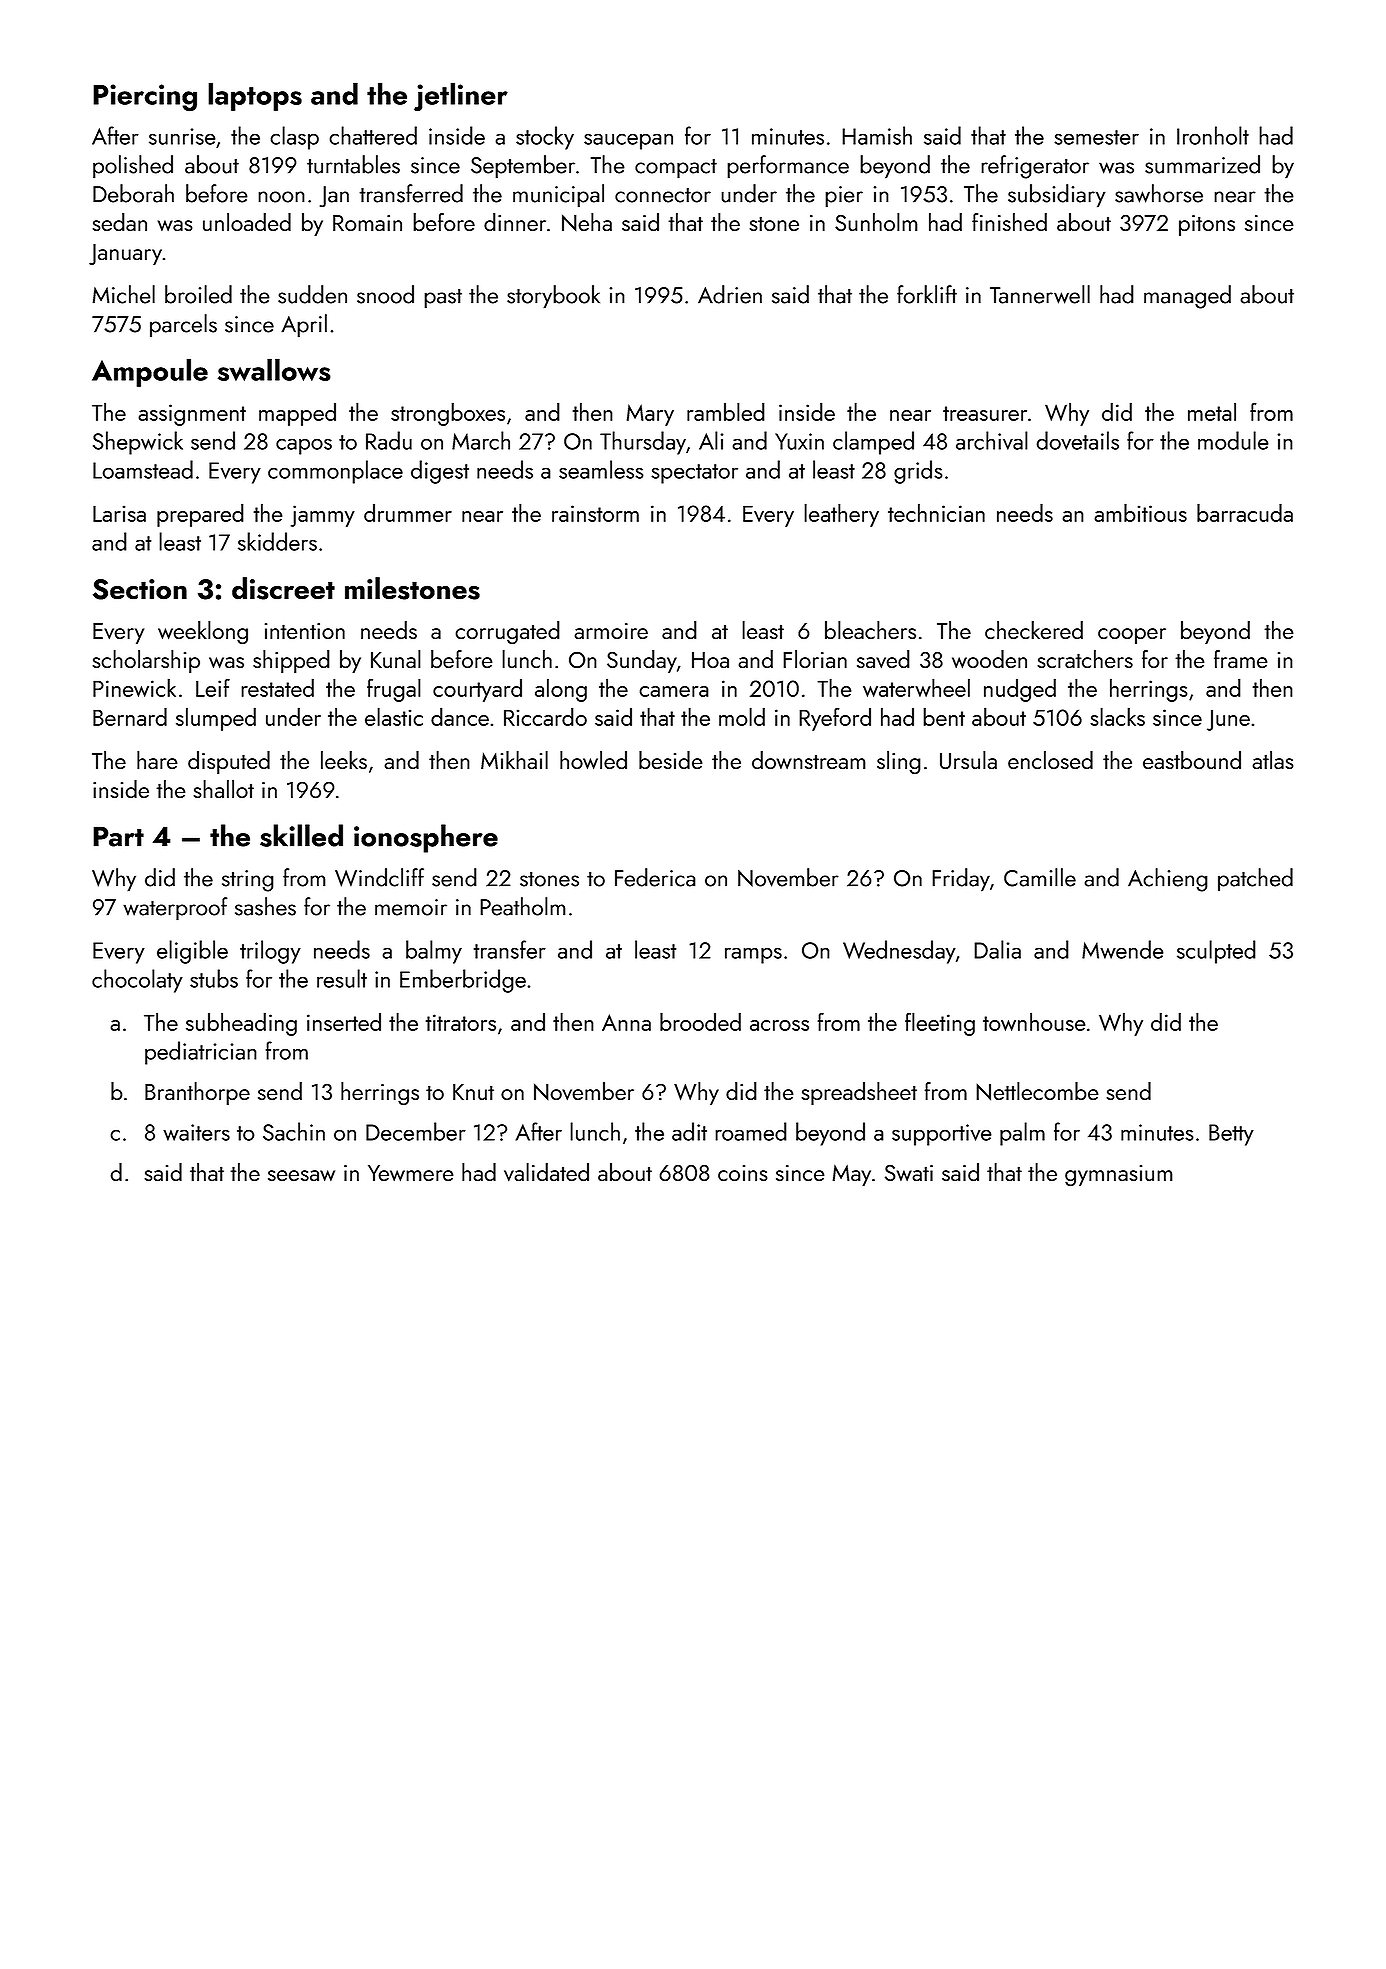 This screenshot has height=1969, width=1386. I want to click on parcels, so click(183, 325).
